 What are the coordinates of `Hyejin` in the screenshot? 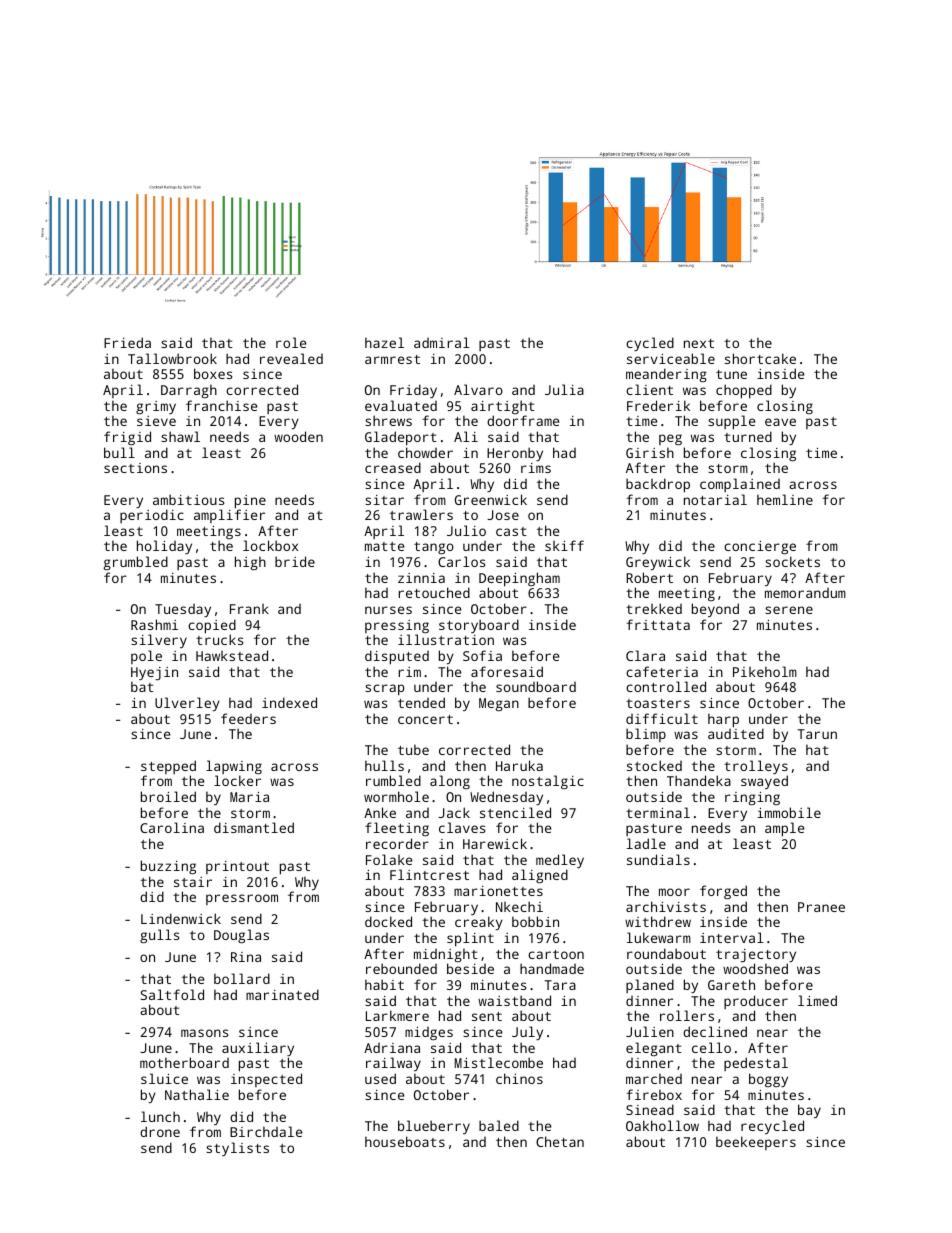 It's located at (154, 674).
